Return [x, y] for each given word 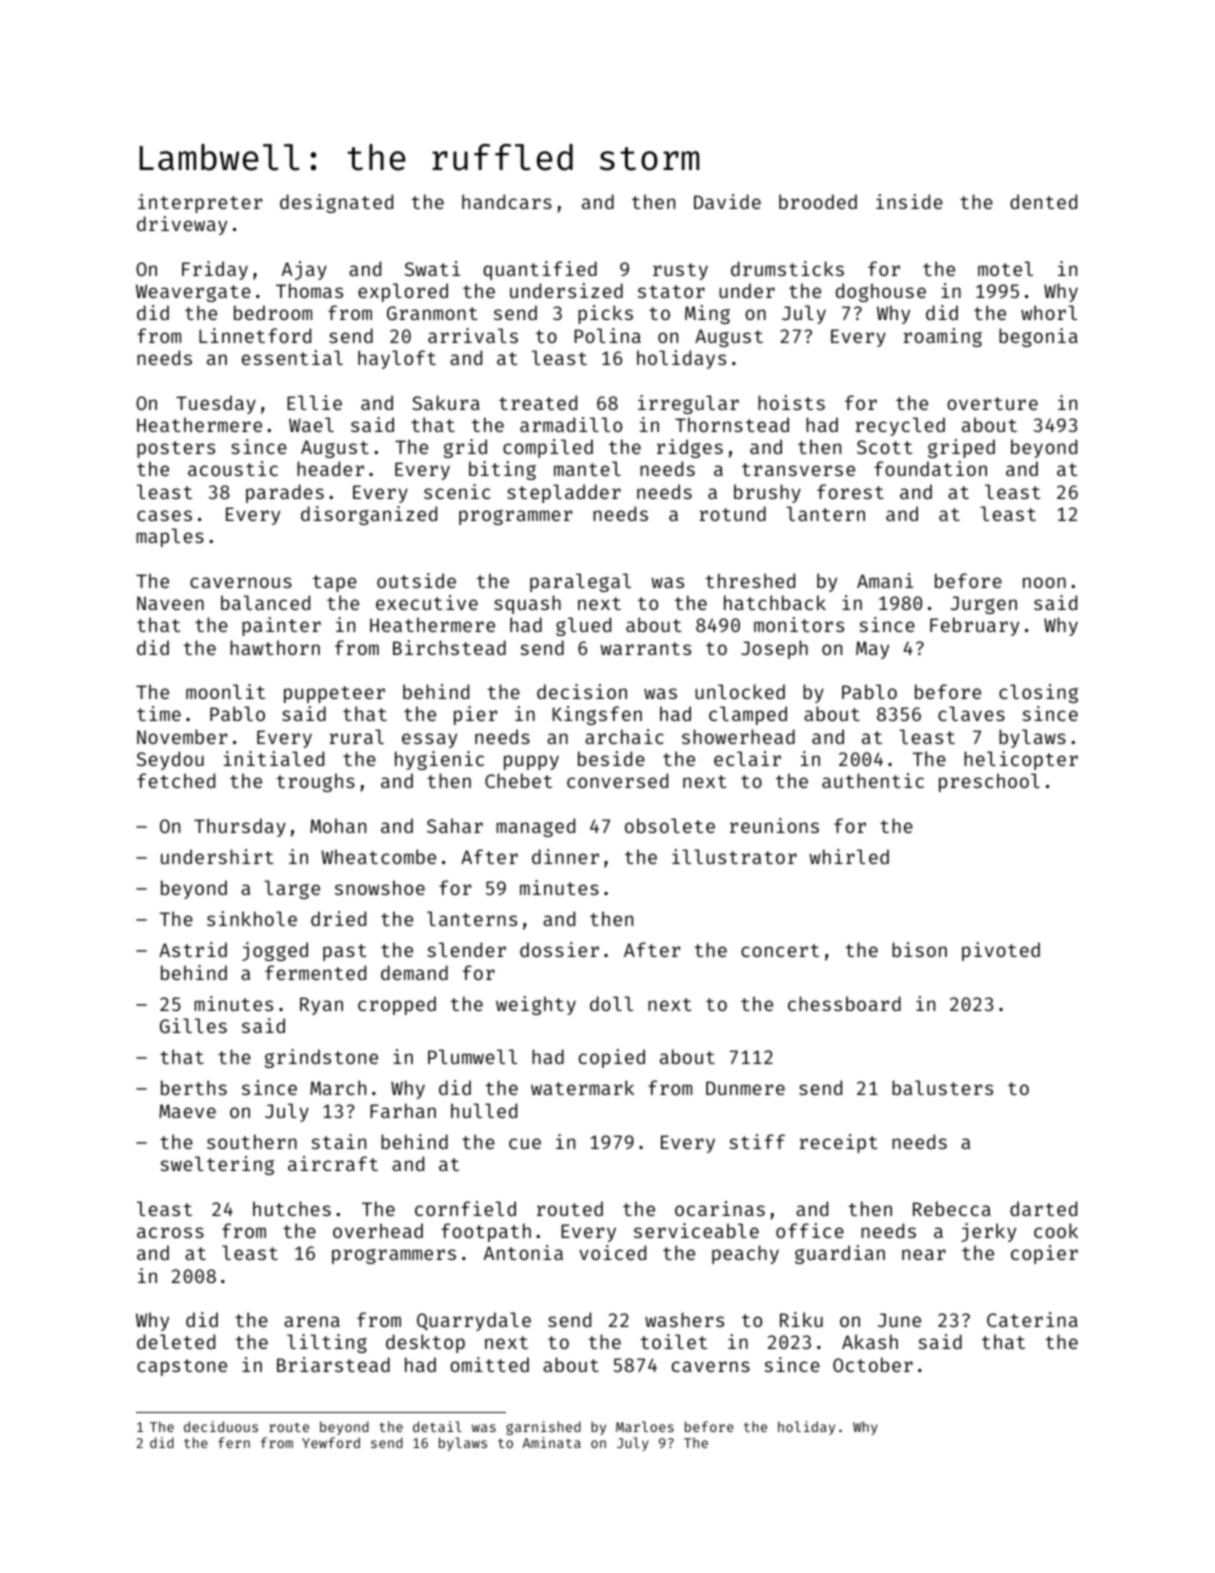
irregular [688, 404]
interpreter [200, 203]
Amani [885, 580]
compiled [548, 448]
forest [850, 491]
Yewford [331, 1442]
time [159, 713]
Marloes [645, 1426]
